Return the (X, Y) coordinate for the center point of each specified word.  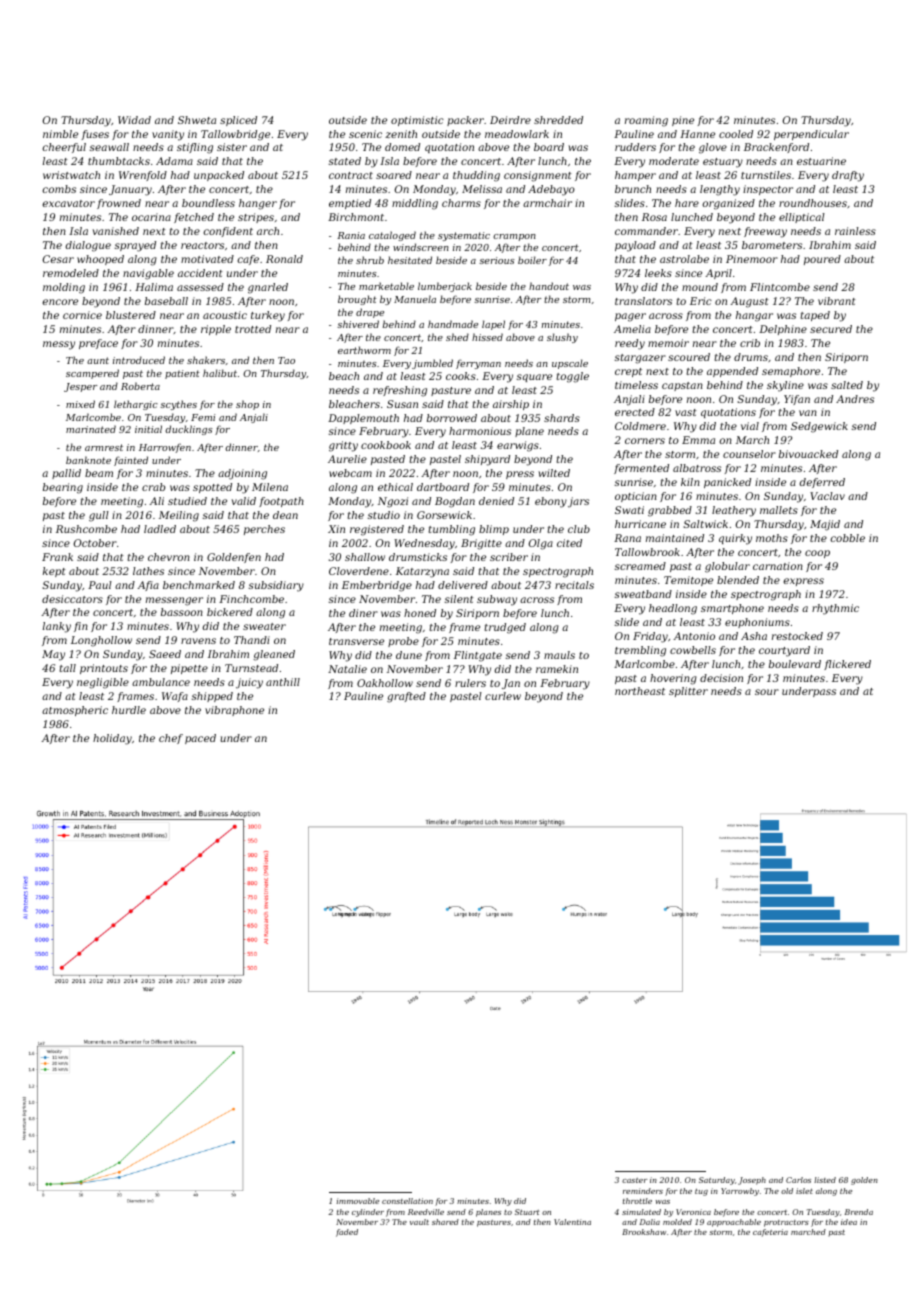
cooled (736, 134)
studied (187, 501)
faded (347, 1233)
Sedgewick (819, 427)
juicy (249, 683)
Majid (825, 525)
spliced (238, 121)
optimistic (417, 121)
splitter (688, 692)
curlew (503, 696)
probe (403, 642)
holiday (112, 739)
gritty (343, 446)
